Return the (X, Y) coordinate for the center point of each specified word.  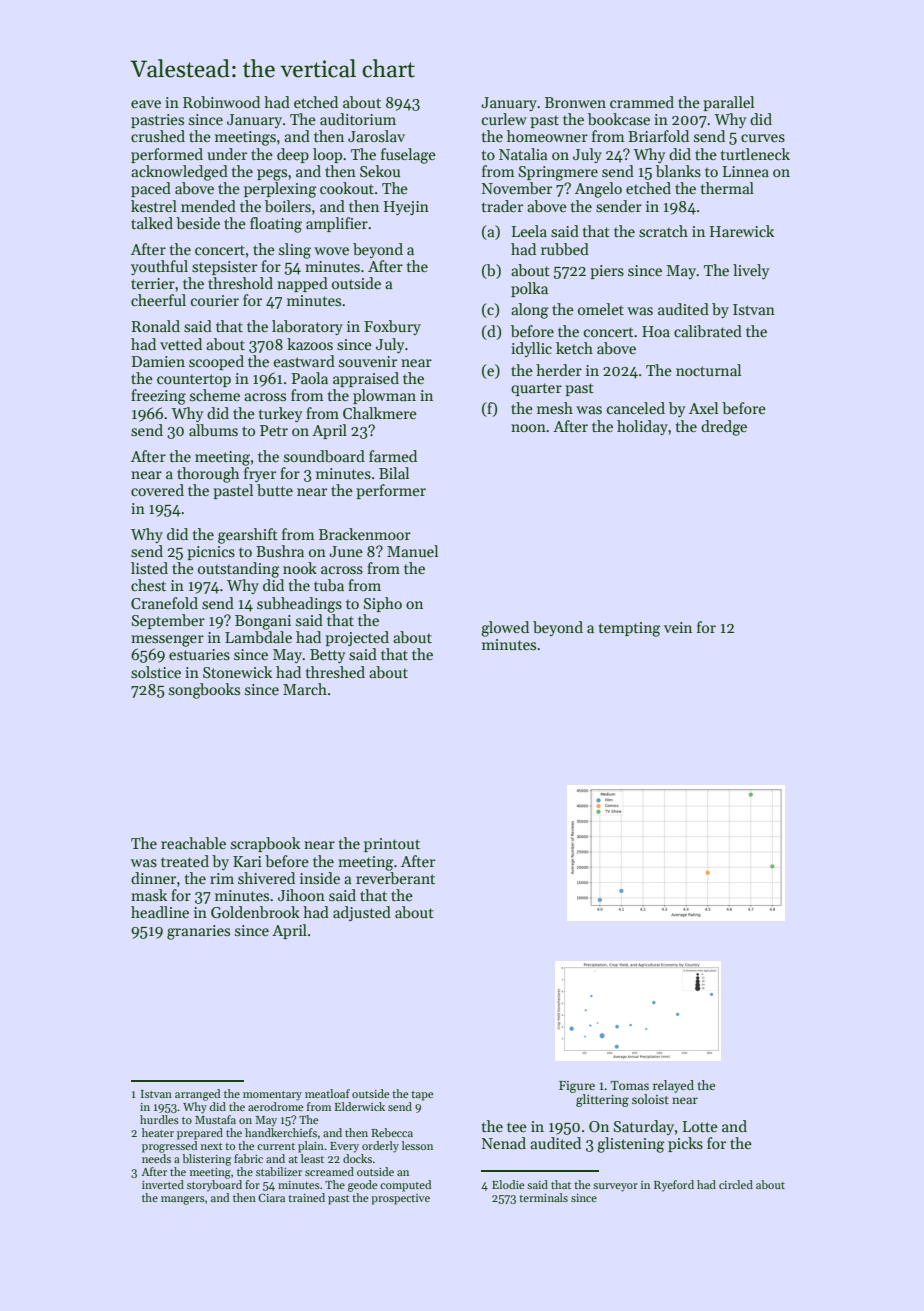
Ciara (271, 1197)
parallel (728, 103)
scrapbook (265, 844)
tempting (630, 629)
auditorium (358, 119)
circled (736, 1184)
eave (146, 104)
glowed (505, 629)
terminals (543, 1197)
